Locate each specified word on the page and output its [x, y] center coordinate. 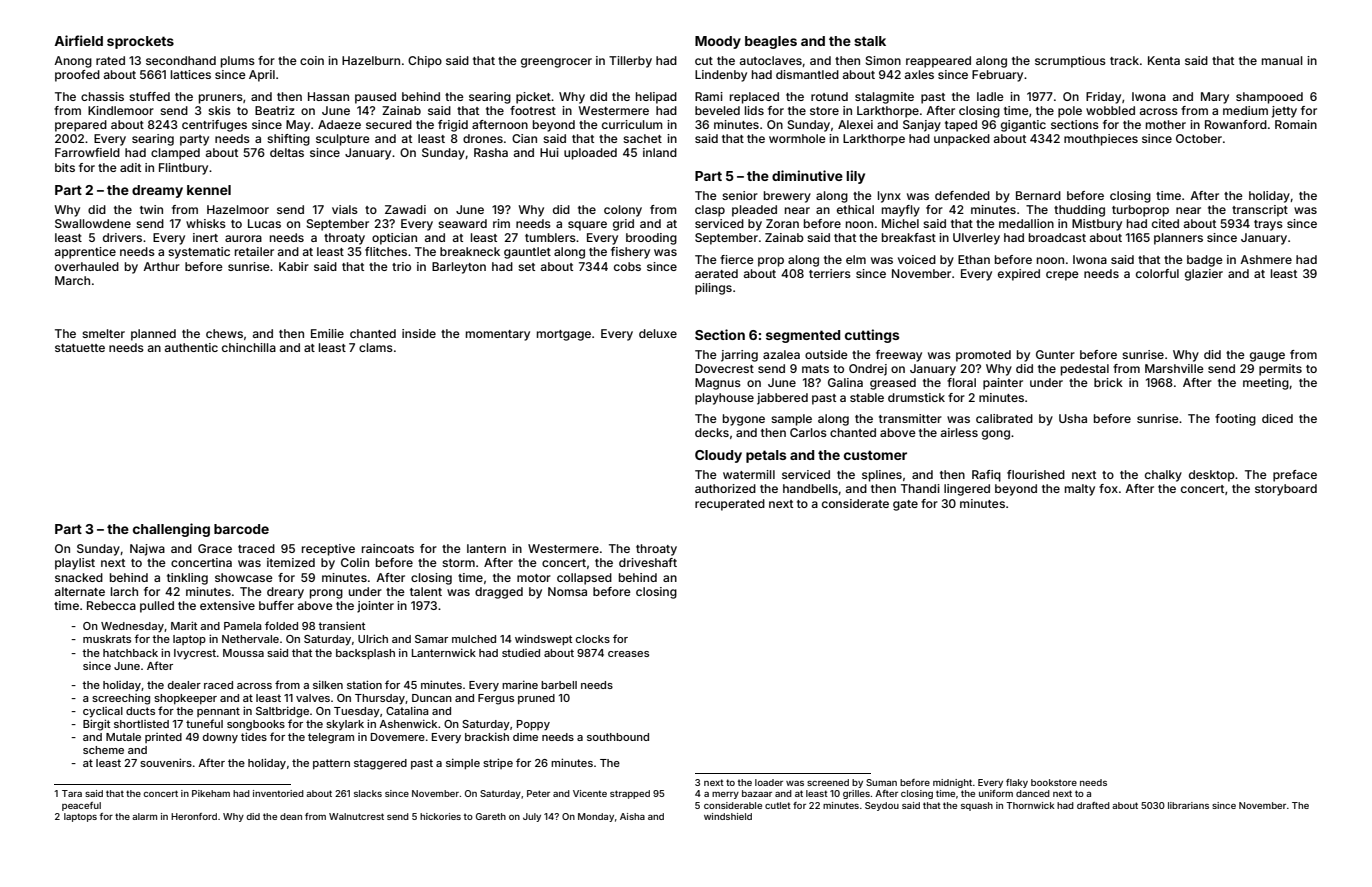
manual [1282, 60]
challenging [171, 530]
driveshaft [648, 562]
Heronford [194, 816]
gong [996, 435]
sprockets [140, 42]
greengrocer [556, 63]
